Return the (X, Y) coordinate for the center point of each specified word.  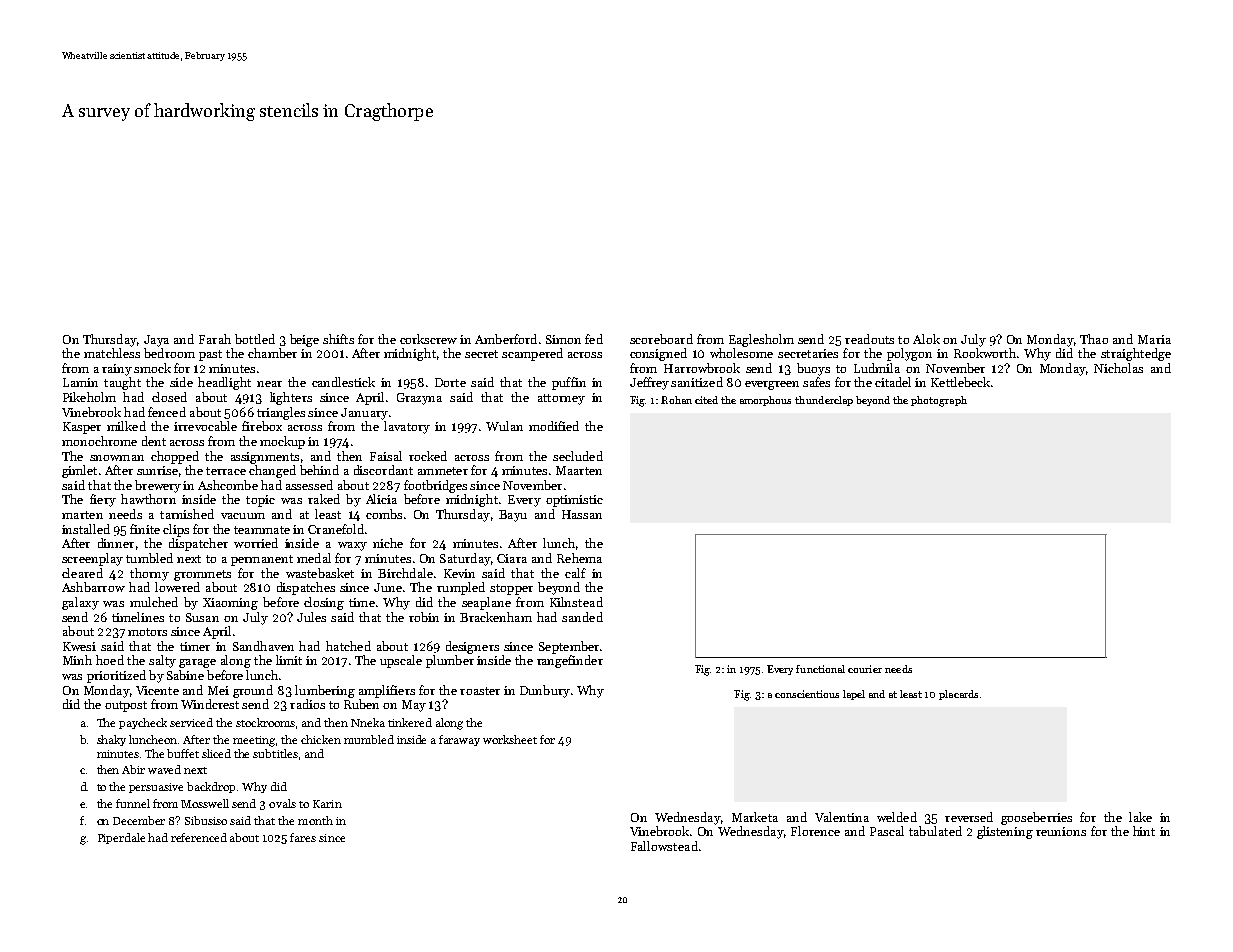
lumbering (325, 691)
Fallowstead (664, 846)
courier (865, 669)
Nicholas (1118, 368)
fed (594, 339)
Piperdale (121, 838)
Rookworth (985, 353)
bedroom (169, 353)
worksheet (510, 739)
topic (260, 501)
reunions (1061, 831)
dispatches (306, 588)
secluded (578, 456)
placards (958, 695)
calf (575, 573)
